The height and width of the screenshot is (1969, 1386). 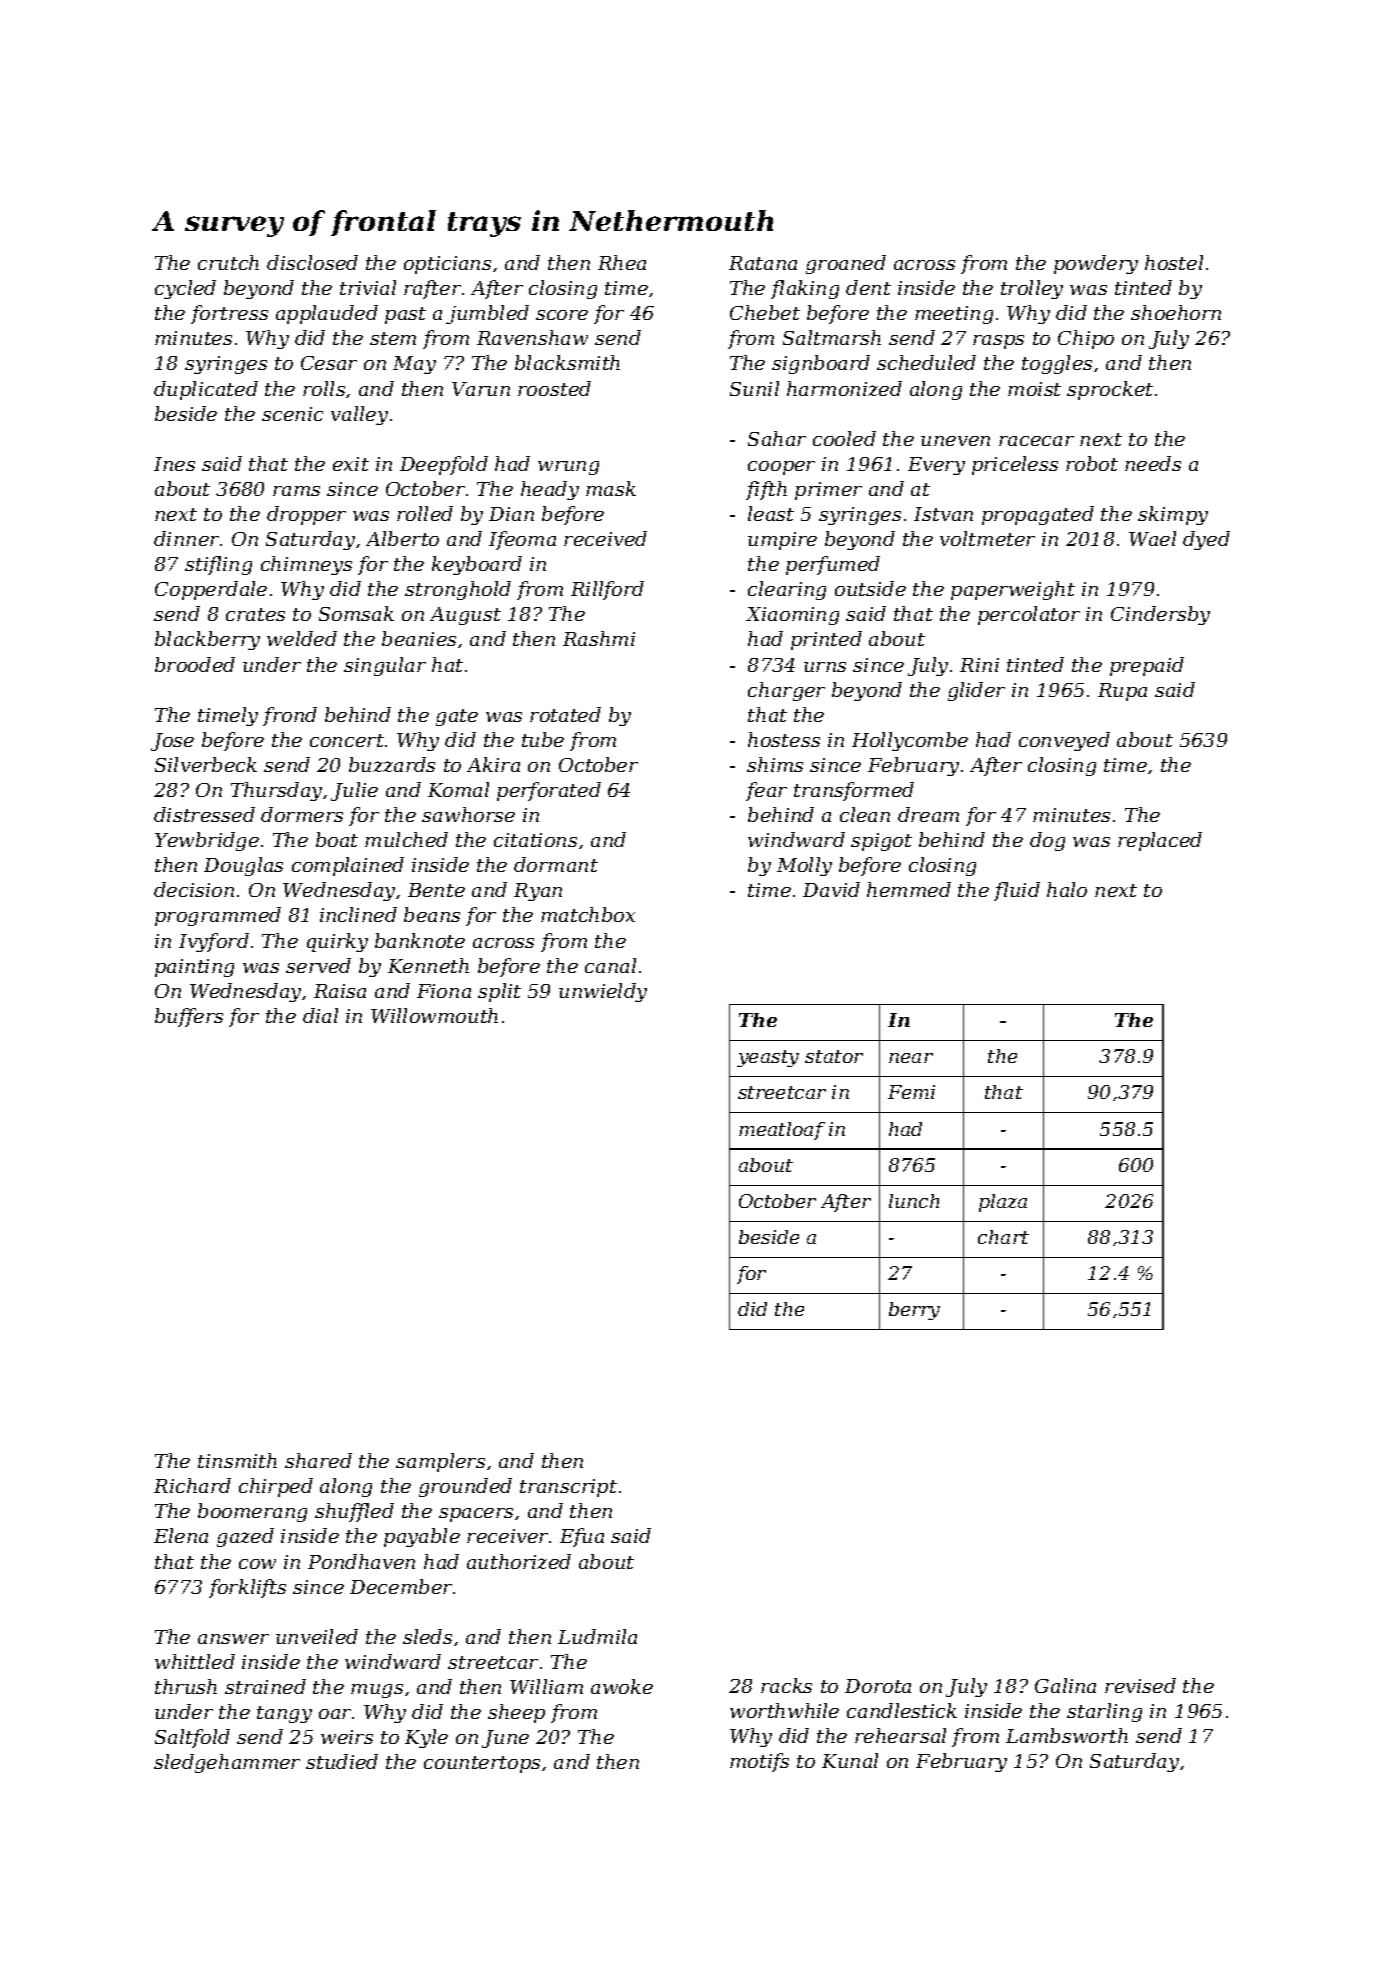 I want to click on halo, so click(x=1067, y=889).
